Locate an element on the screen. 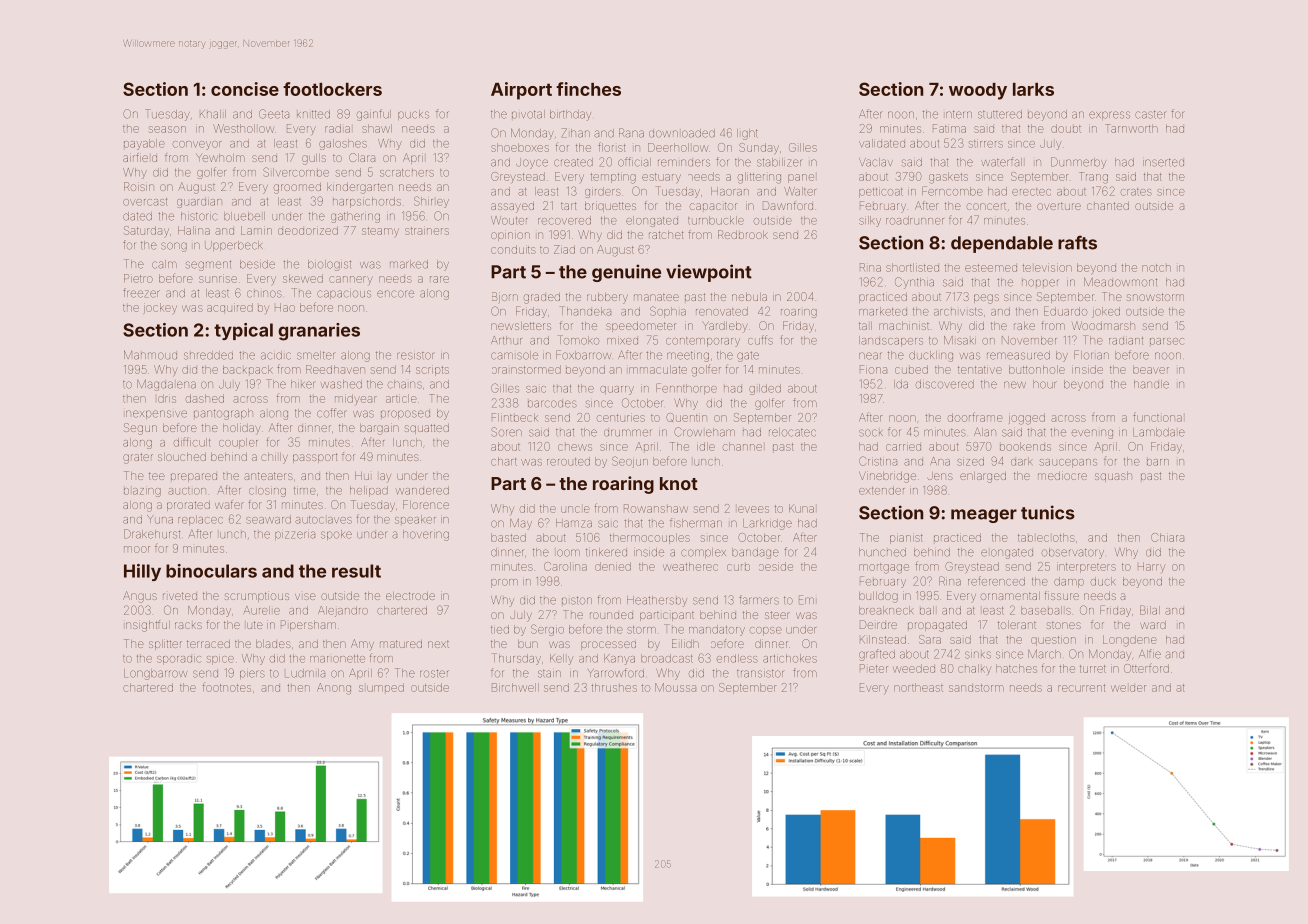 This screenshot has height=924, width=1308. concise is located at coordinates (245, 89).
